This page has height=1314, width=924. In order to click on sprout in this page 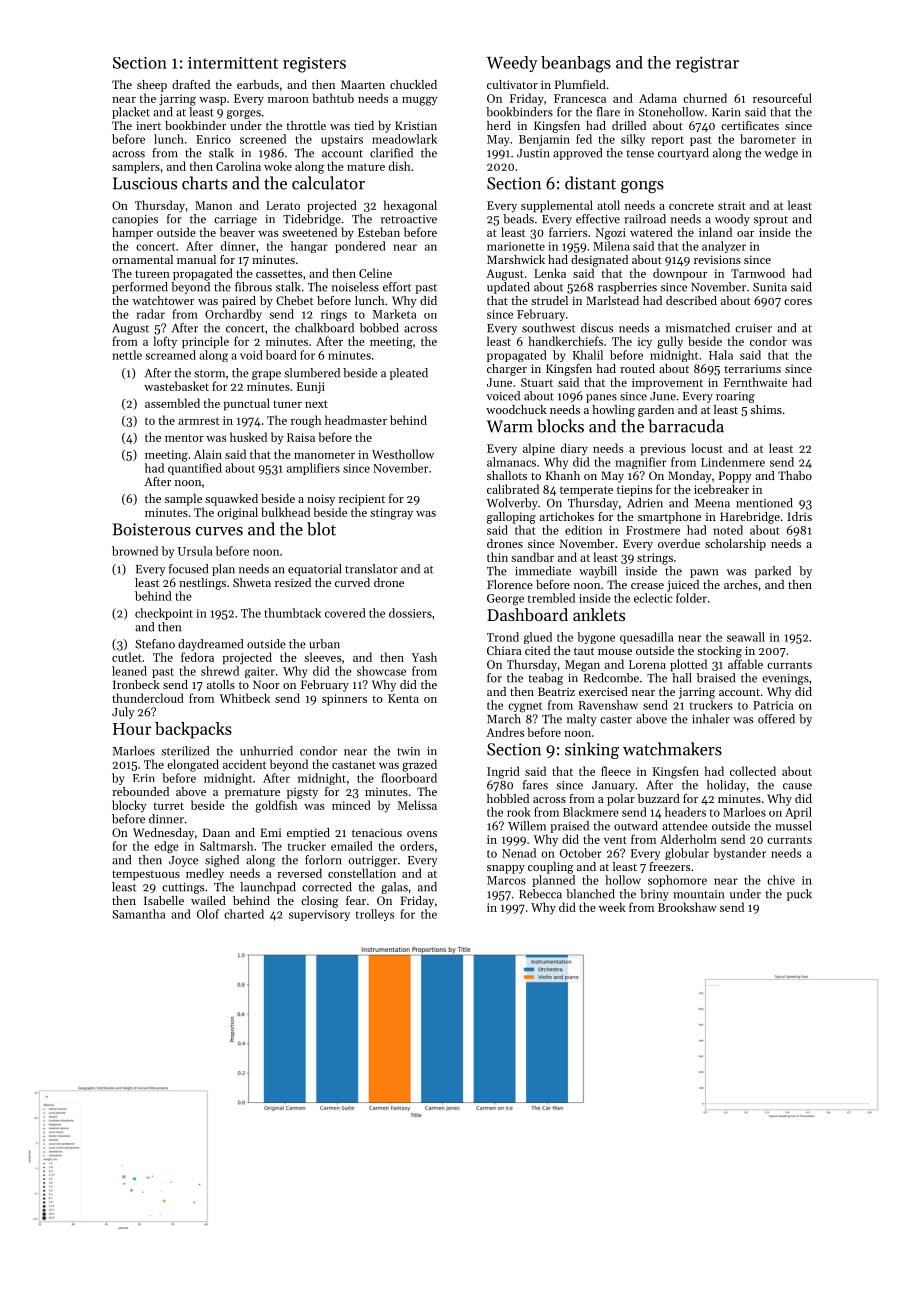, I will do `click(771, 221)`.
